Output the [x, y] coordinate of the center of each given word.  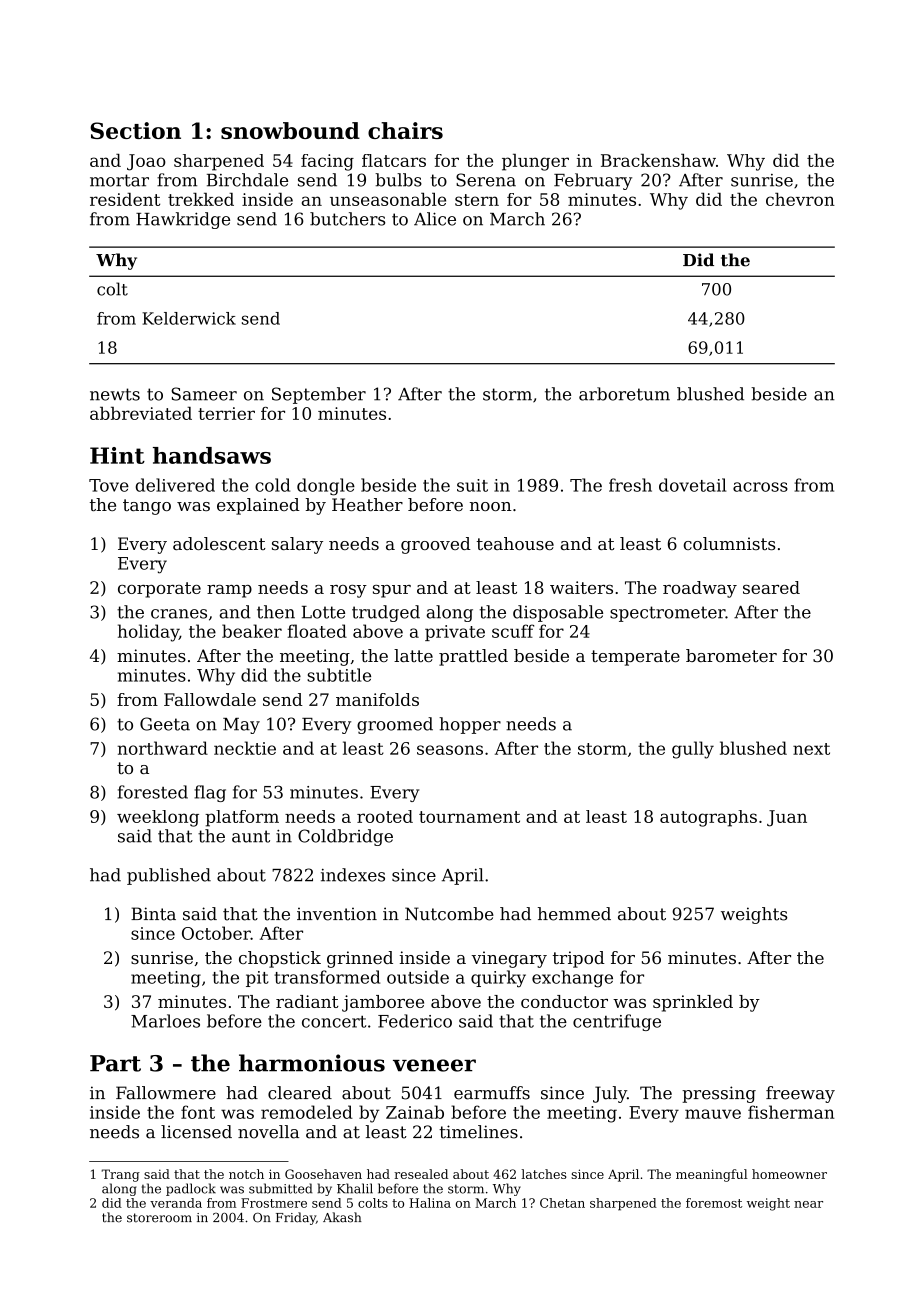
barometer [731, 655]
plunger [535, 162]
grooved [436, 545]
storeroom [159, 1218]
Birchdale [247, 180]
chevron [800, 199]
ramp [229, 591]
